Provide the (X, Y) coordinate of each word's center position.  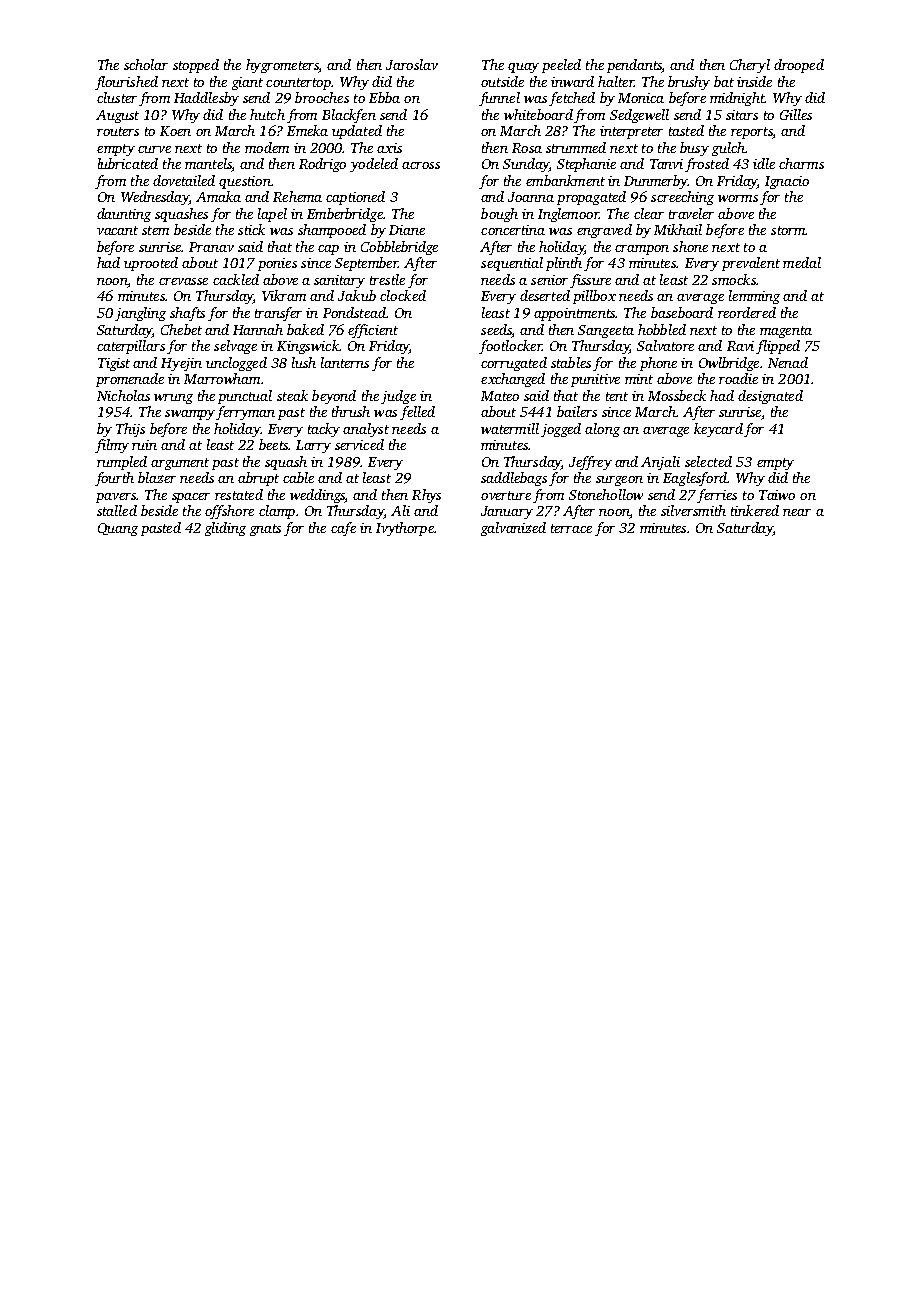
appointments (574, 314)
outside (502, 81)
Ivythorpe (405, 529)
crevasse (183, 281)
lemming (754, 297)
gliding (225, 529)
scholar (146, 64)
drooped (799, 66)
